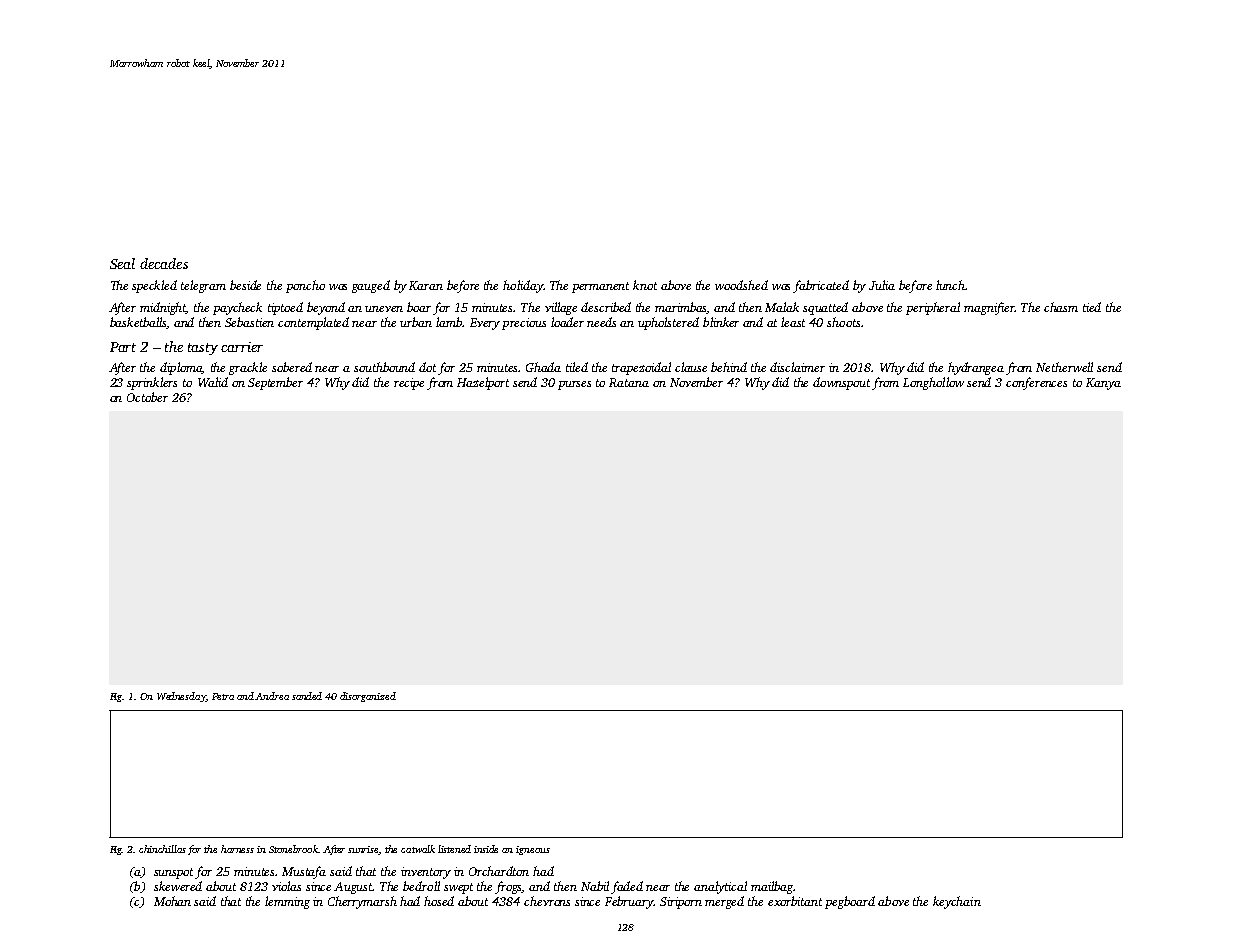 The height and width of the image is (952, 1233). I want to click on holiday, so click(523, 286).
